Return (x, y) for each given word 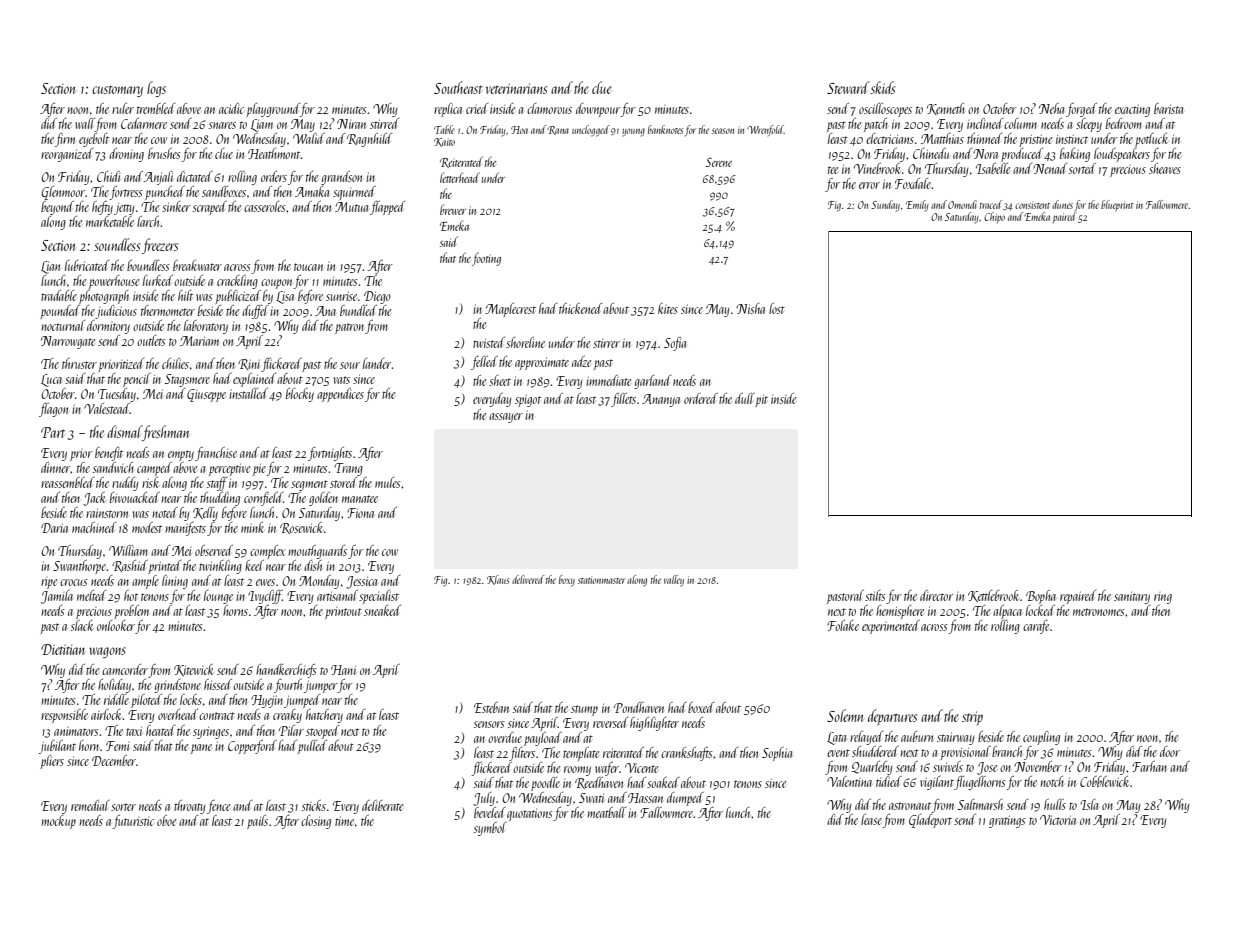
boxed (701, 707)
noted (165, 512)
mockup (58, 822)
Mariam (199, 341)
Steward (848, 87)
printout (343, 613)
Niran (351, 124)
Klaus (498, 580)
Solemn (845, 715)
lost (777, 308)
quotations (530, 815)
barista (1168, 108)
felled (484, 363)
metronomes (1099, 612)
